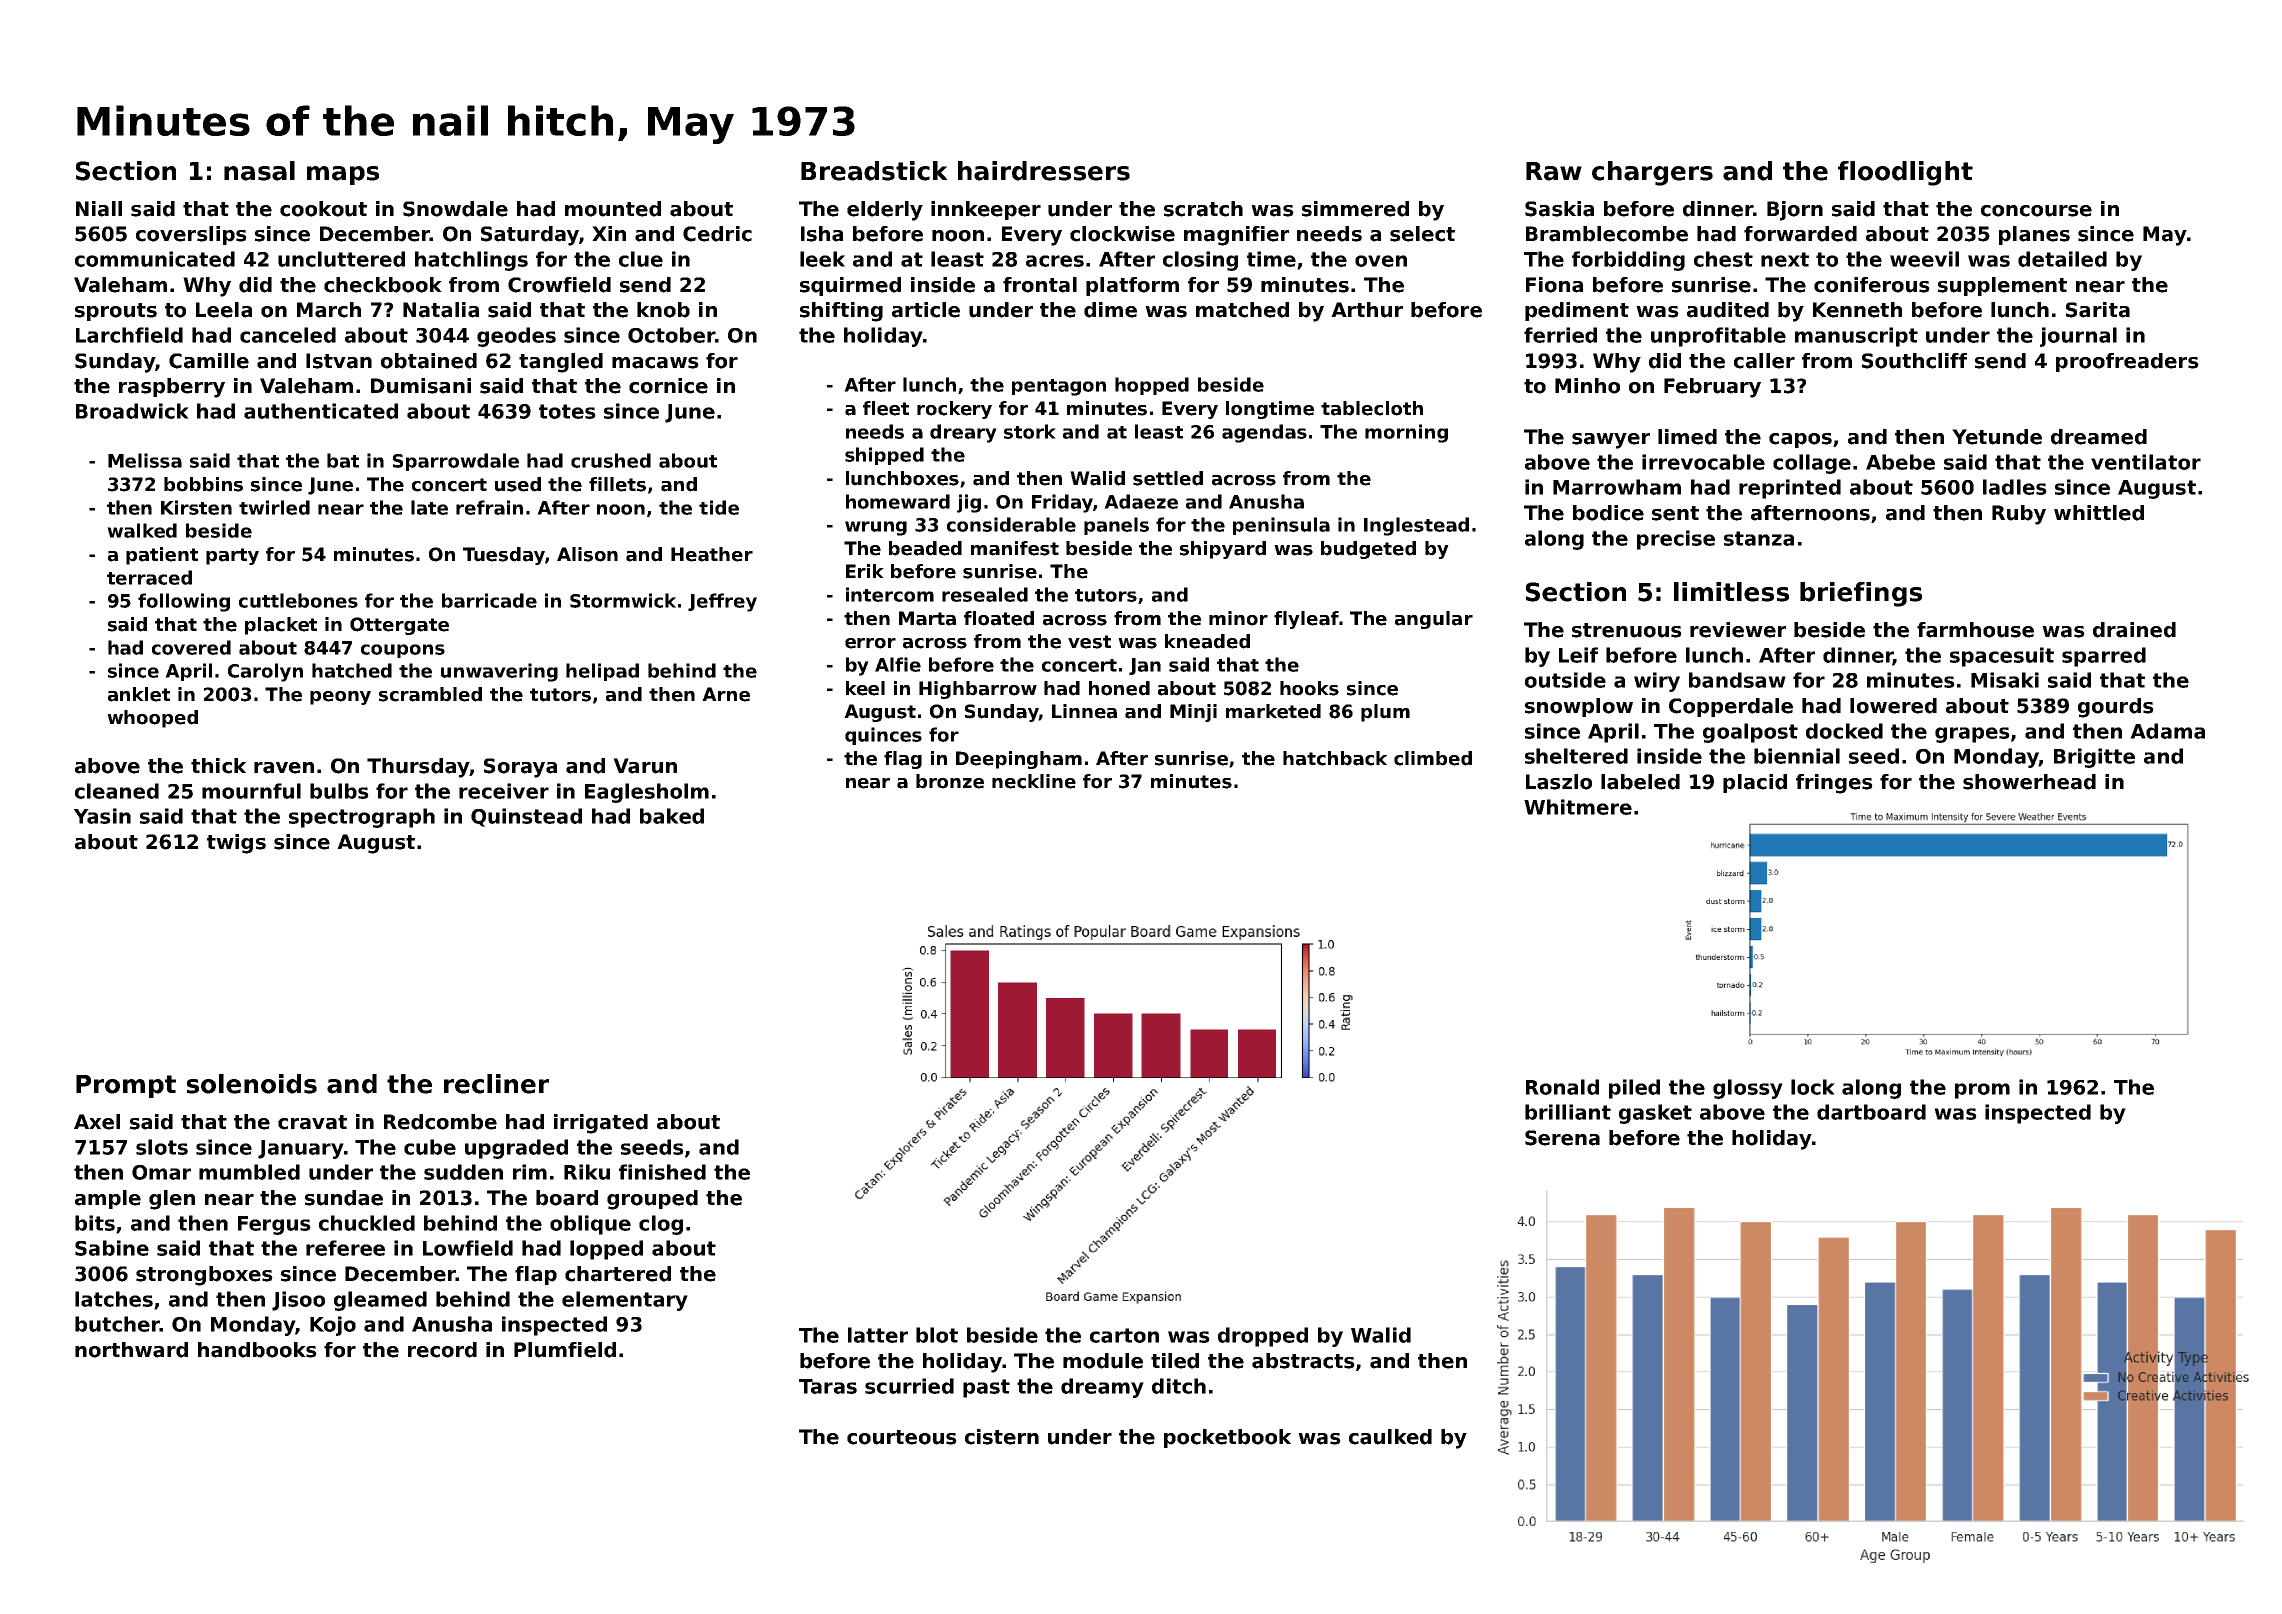 The width and height of the page is (2282, 1614). Describe the element at coordinates (204, 1276) in the page. I see `strongboxes` at that location.
